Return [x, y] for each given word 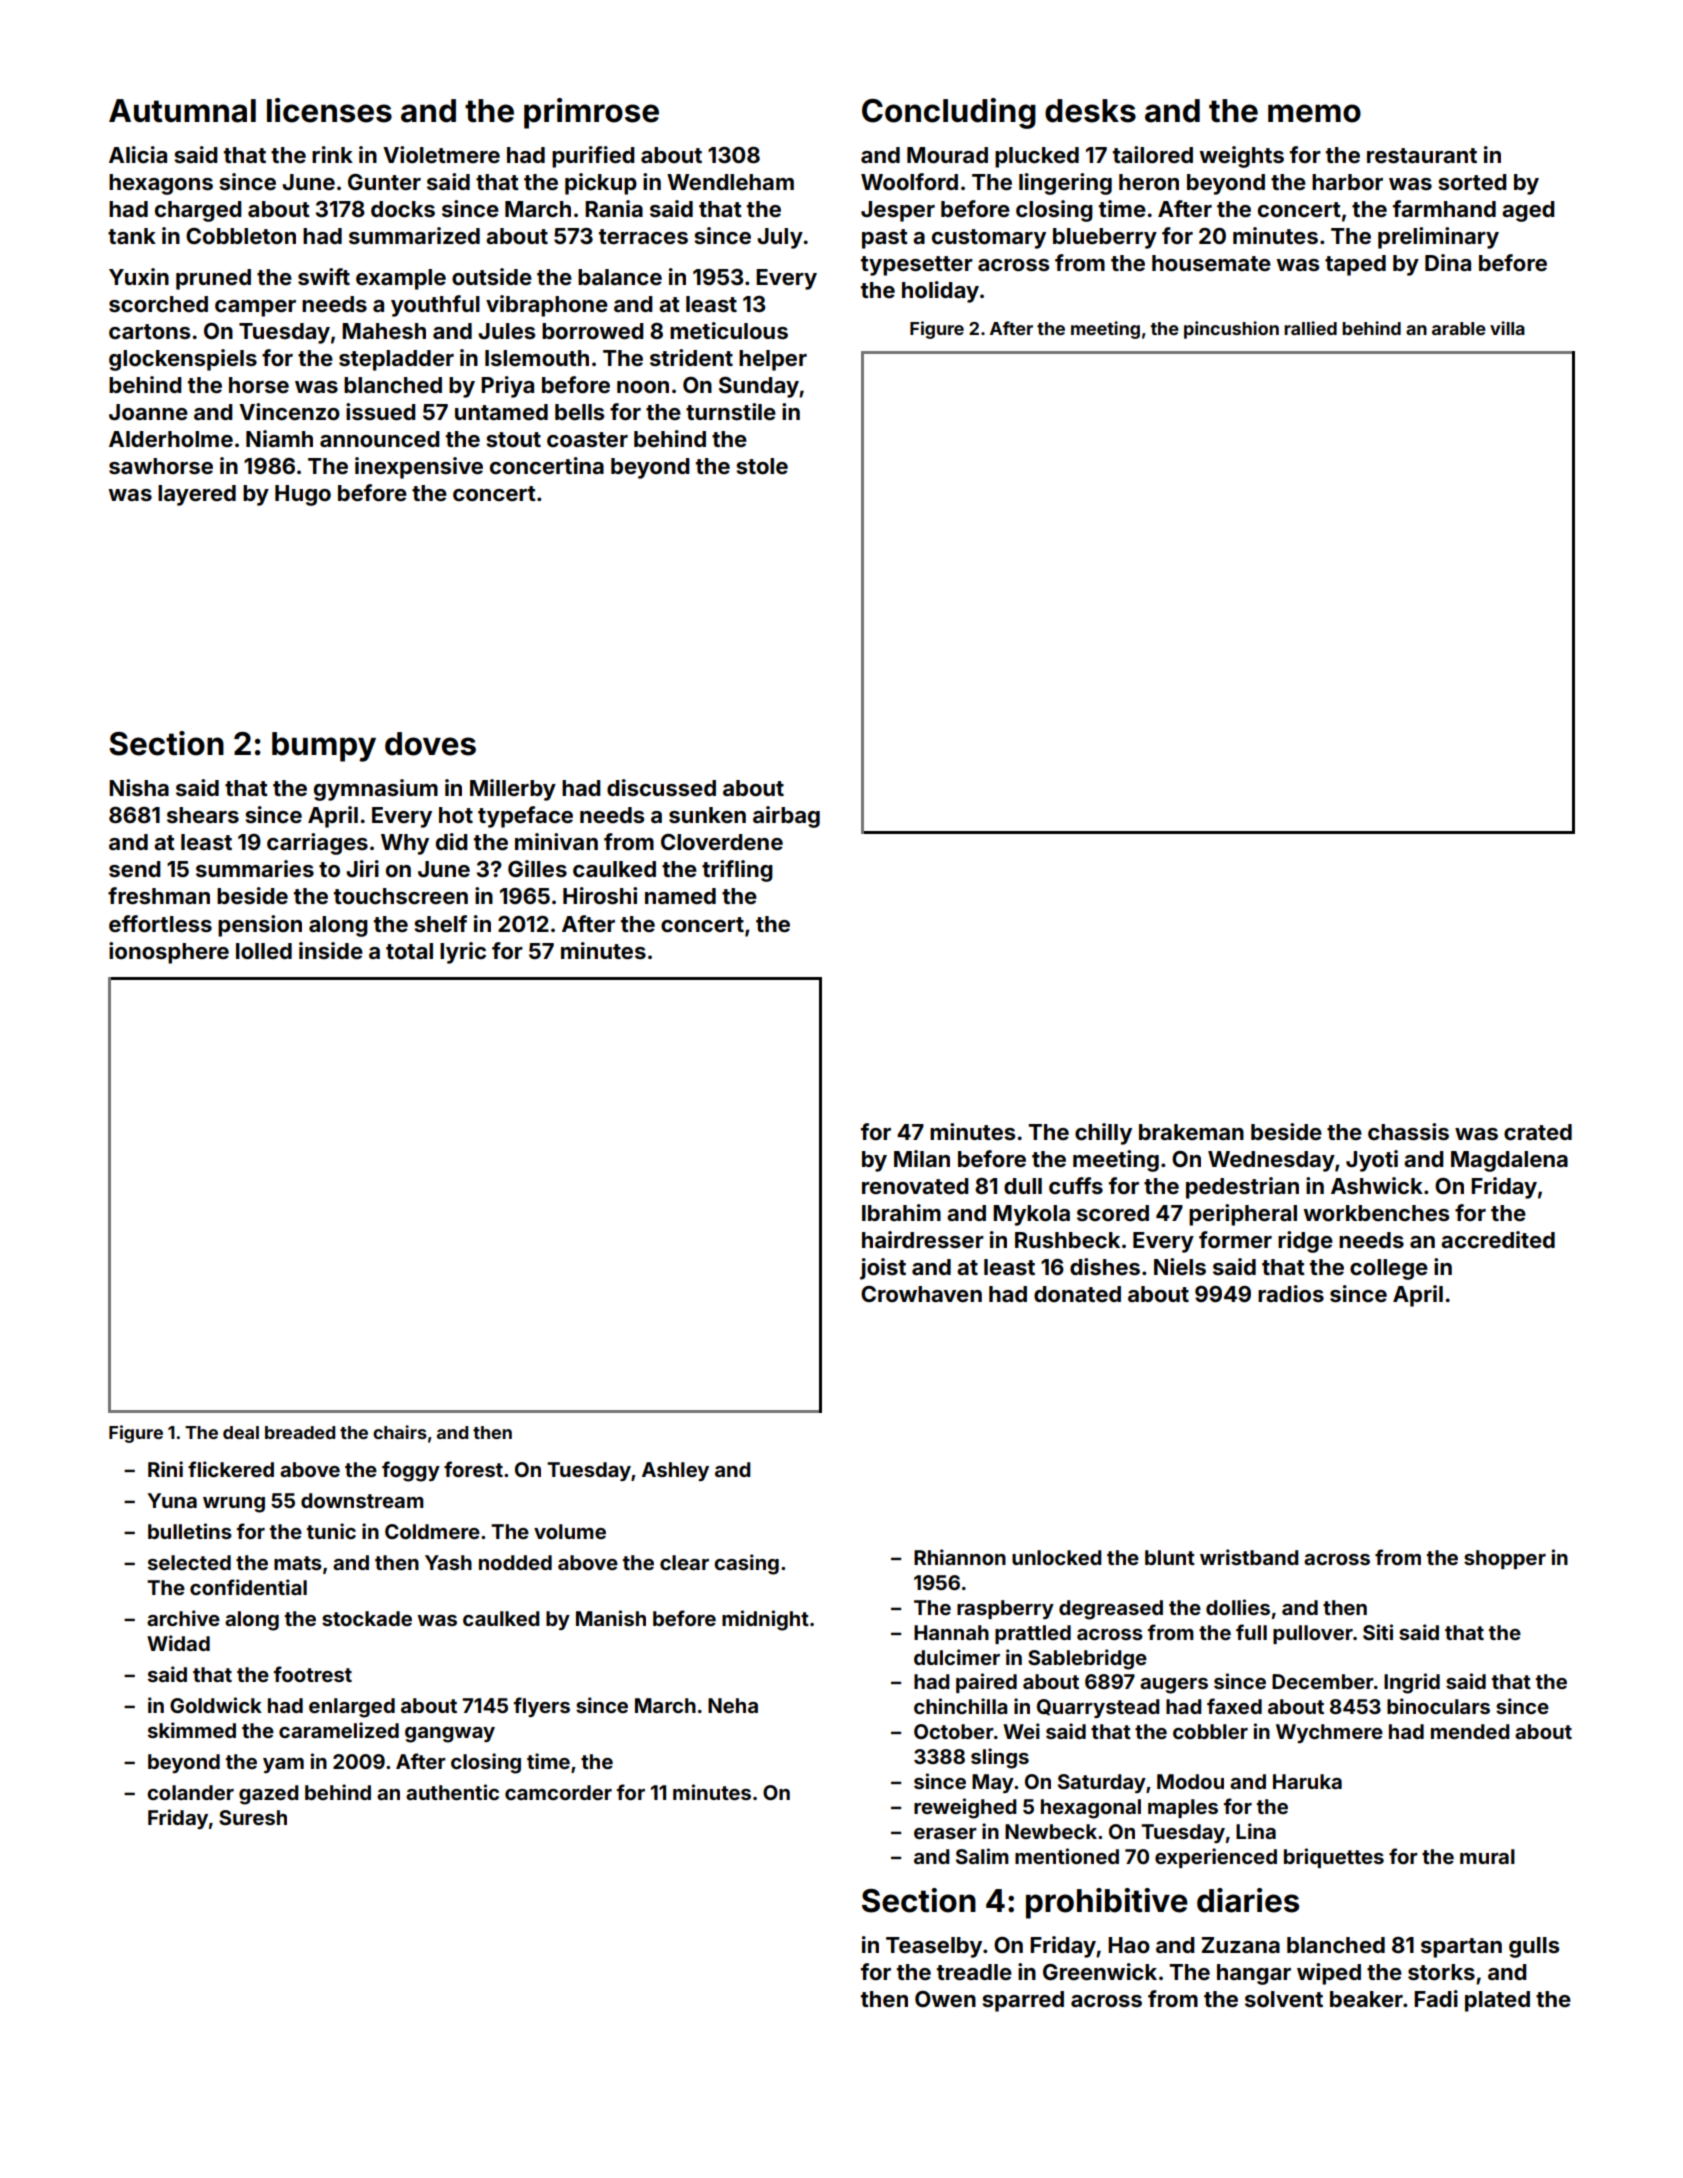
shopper [1505, 1559]
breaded [300, 1432]
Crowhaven [921, 1294]
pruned [213, 279]
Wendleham [730, 182]
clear [684, 1562]
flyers [542, 1707]
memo [1314, 113]
